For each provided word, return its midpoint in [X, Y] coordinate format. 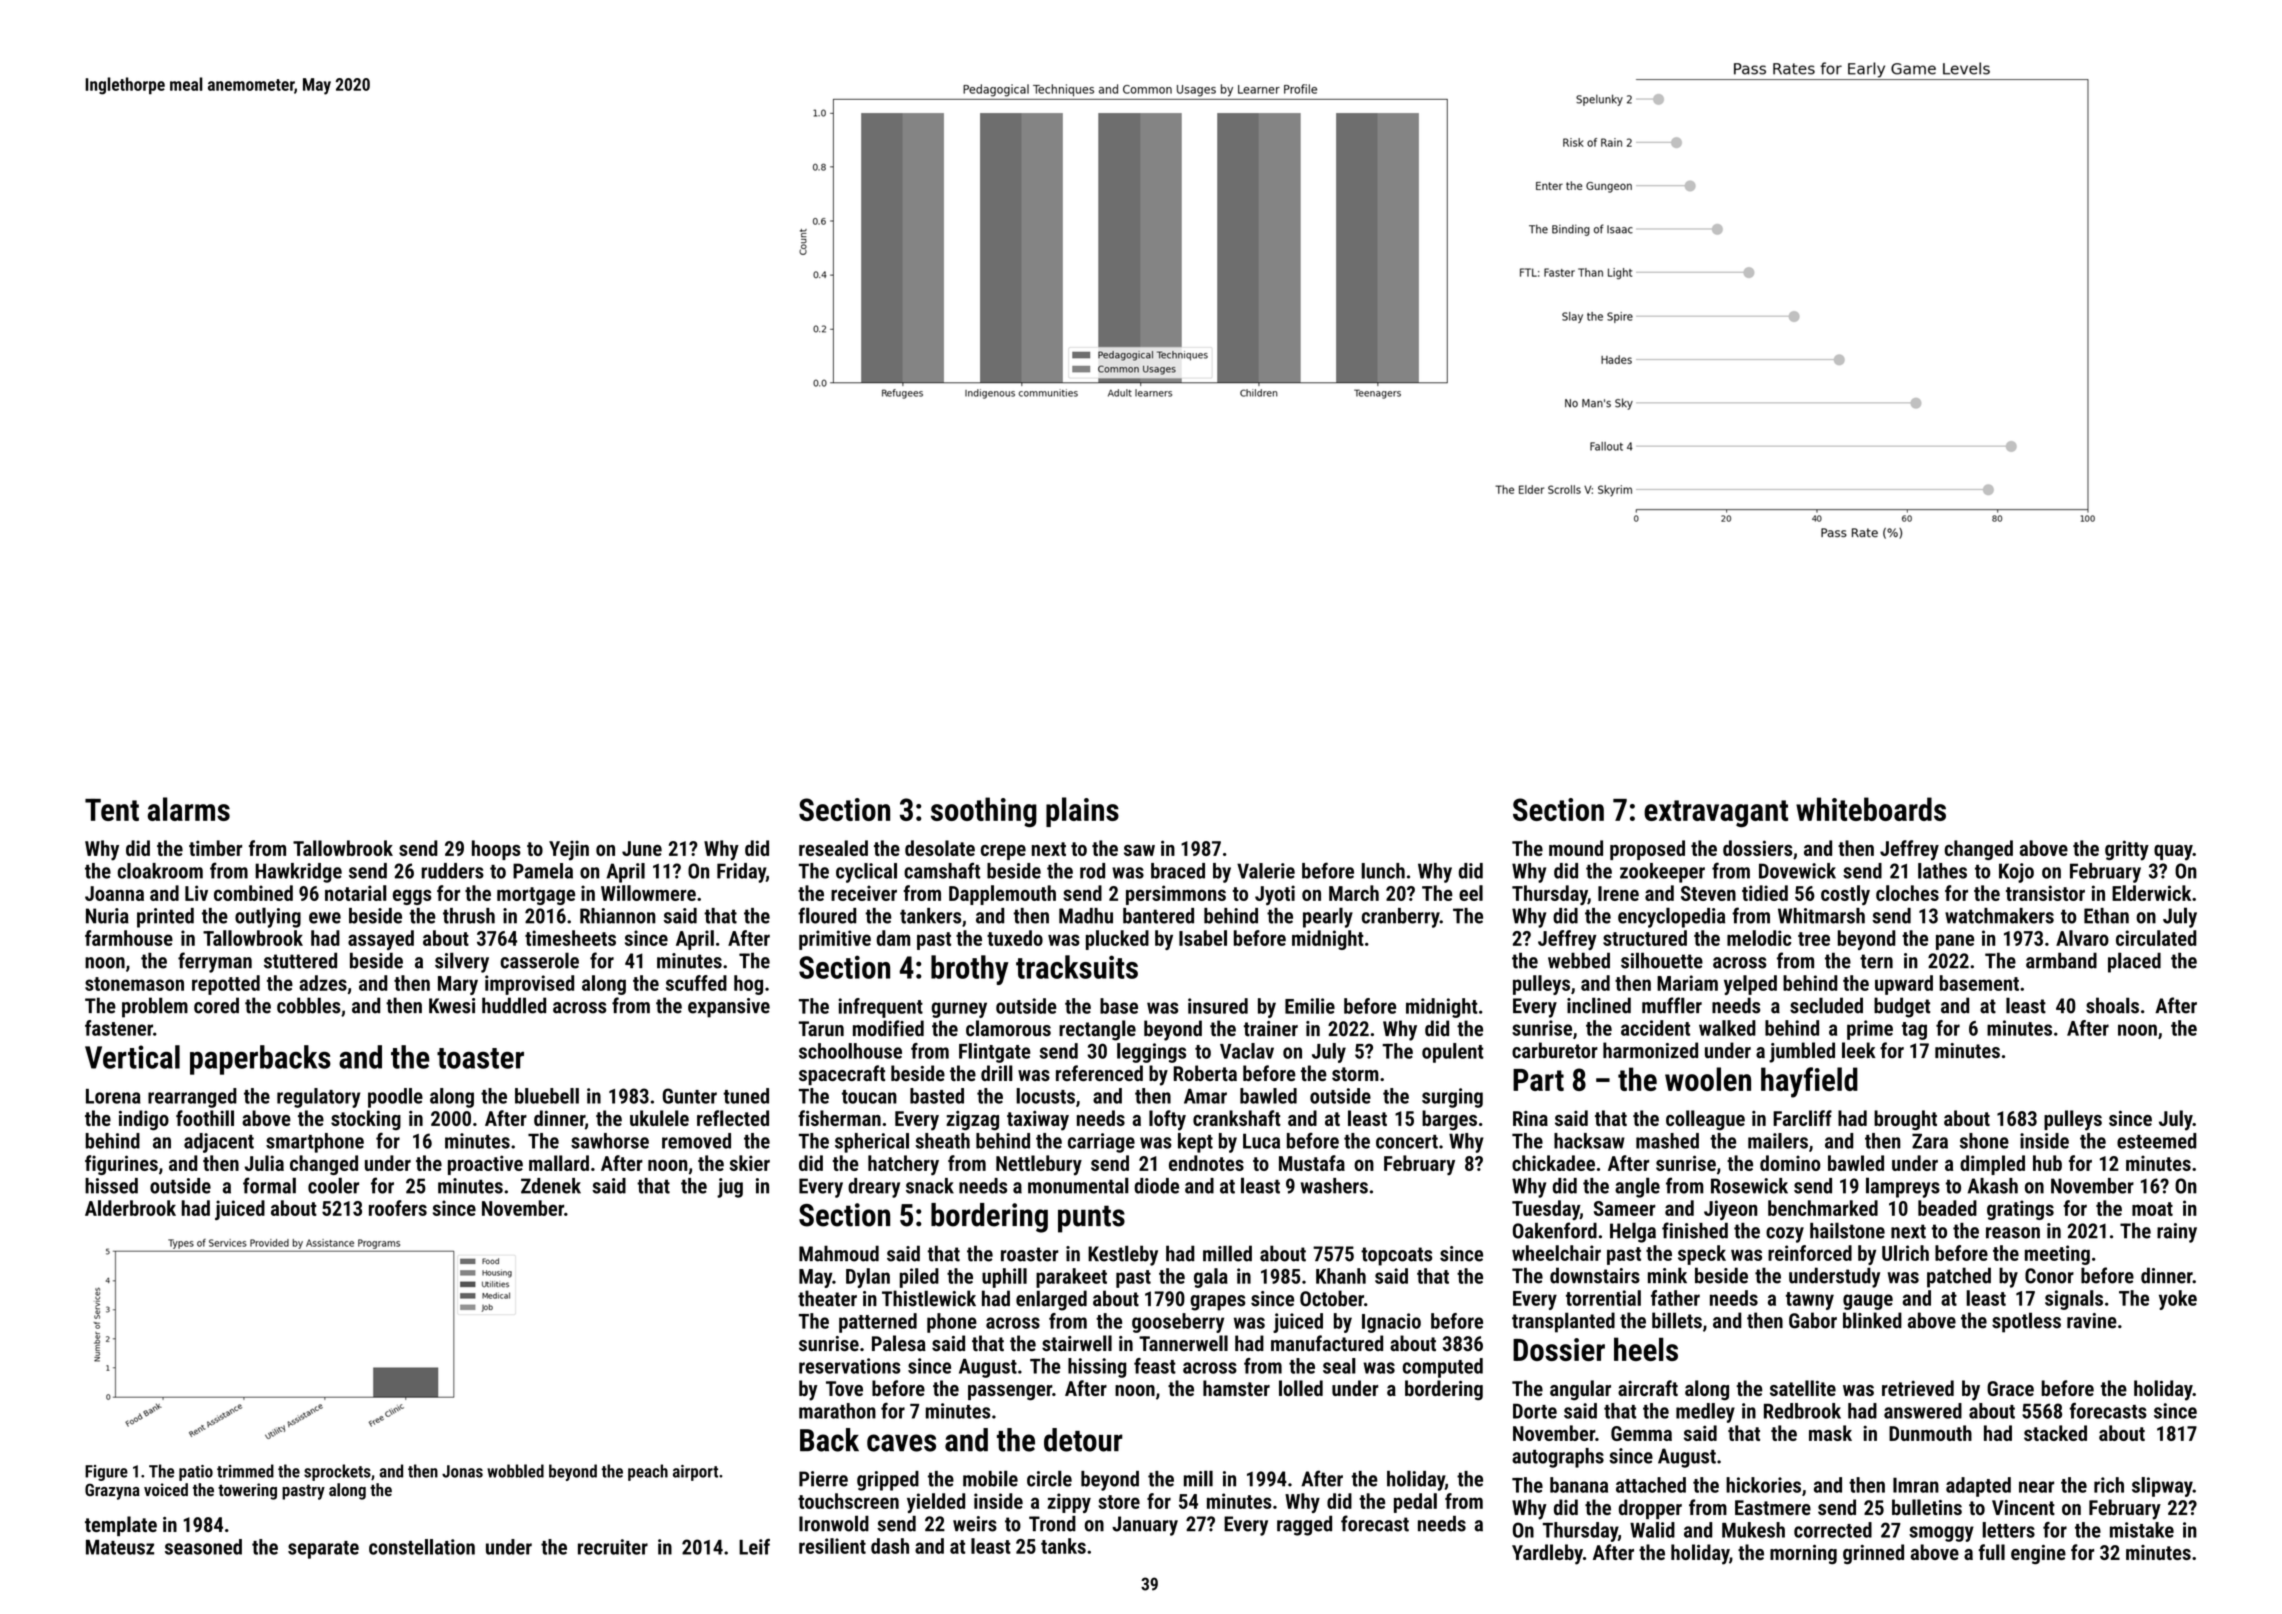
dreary [874, 1188]
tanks [1063, 1546]
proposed [1647, 850]
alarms [189, 809]
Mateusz [120, 1547]
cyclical [866, 873]
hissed [111, 1186]
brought [1905, 1120]
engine [2038, 1554]
